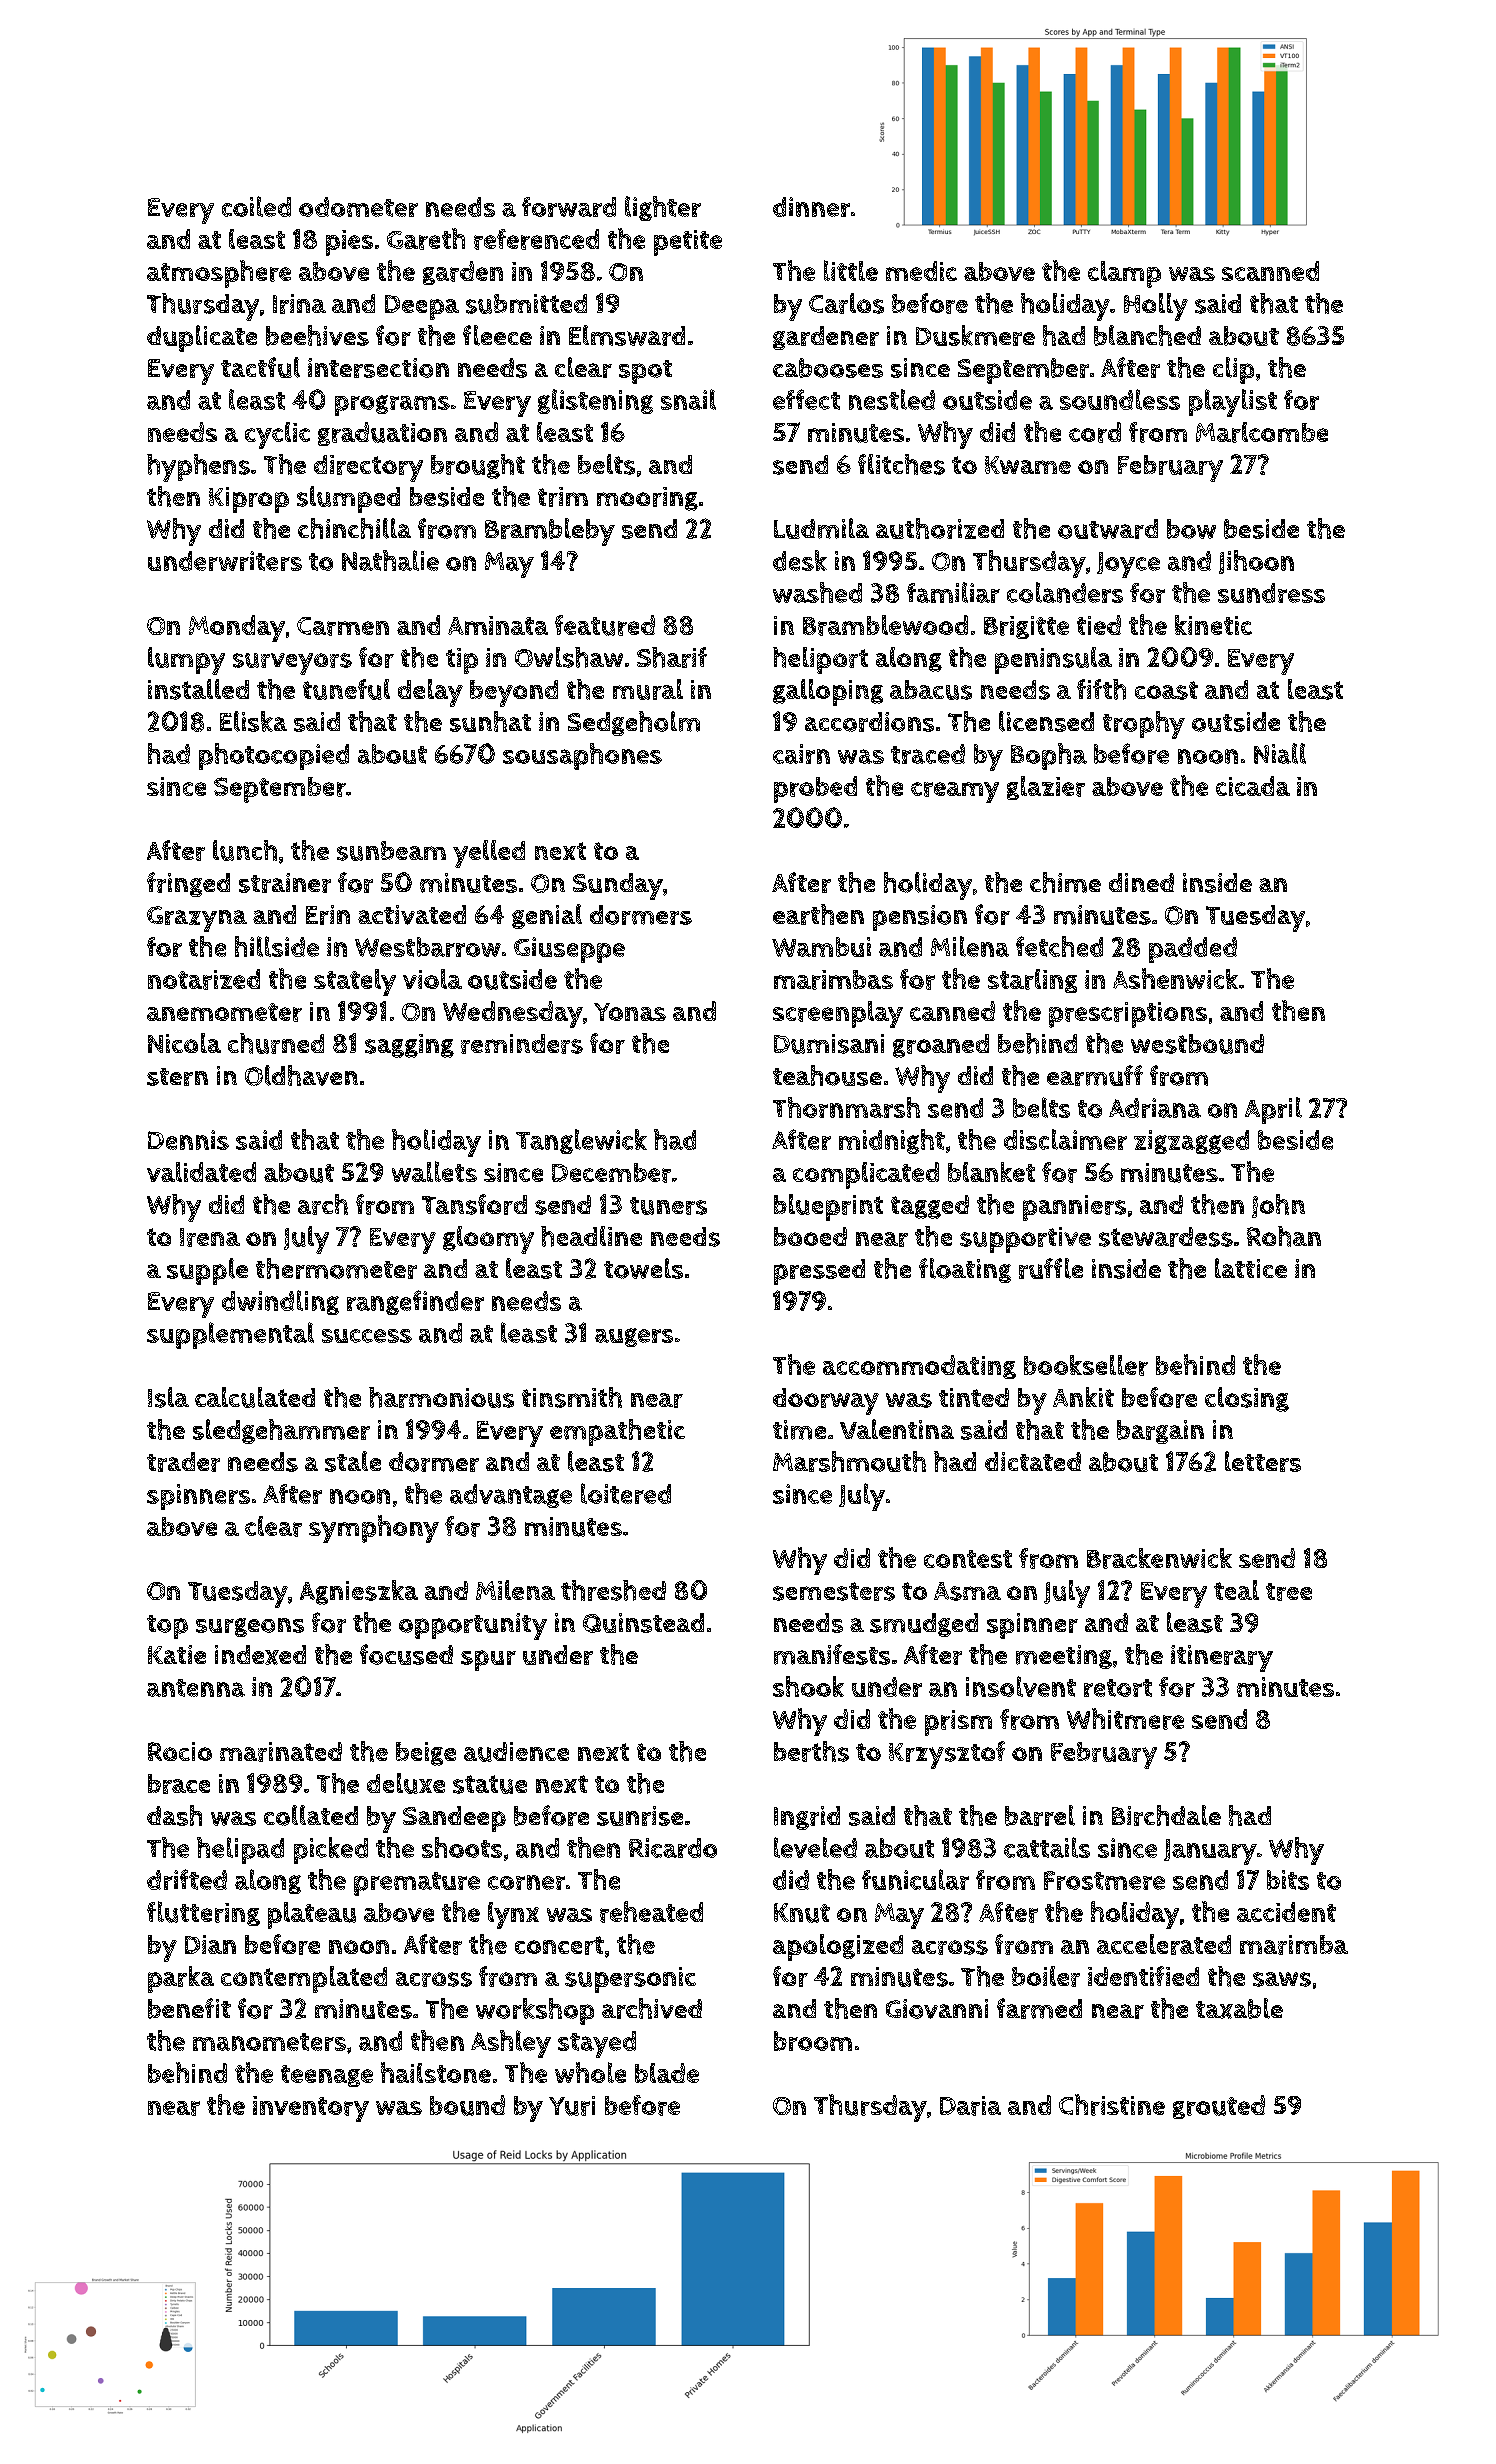  What do you see at coordinates (183, 1462) in the screenshot?
I see `trader` at bounding box center [183, 1462].
